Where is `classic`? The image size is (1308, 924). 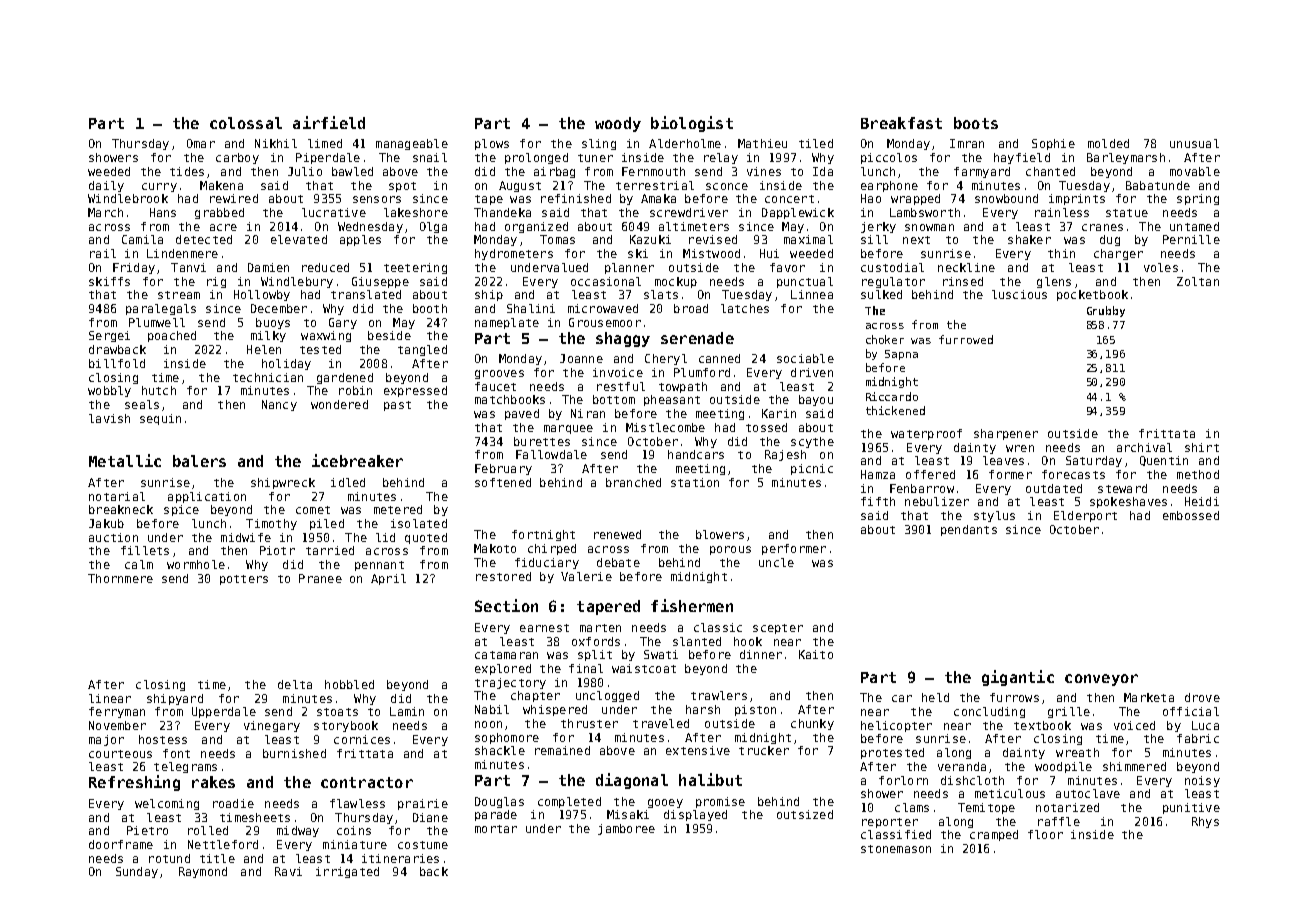 classic is located at coordinates (718, 627).
